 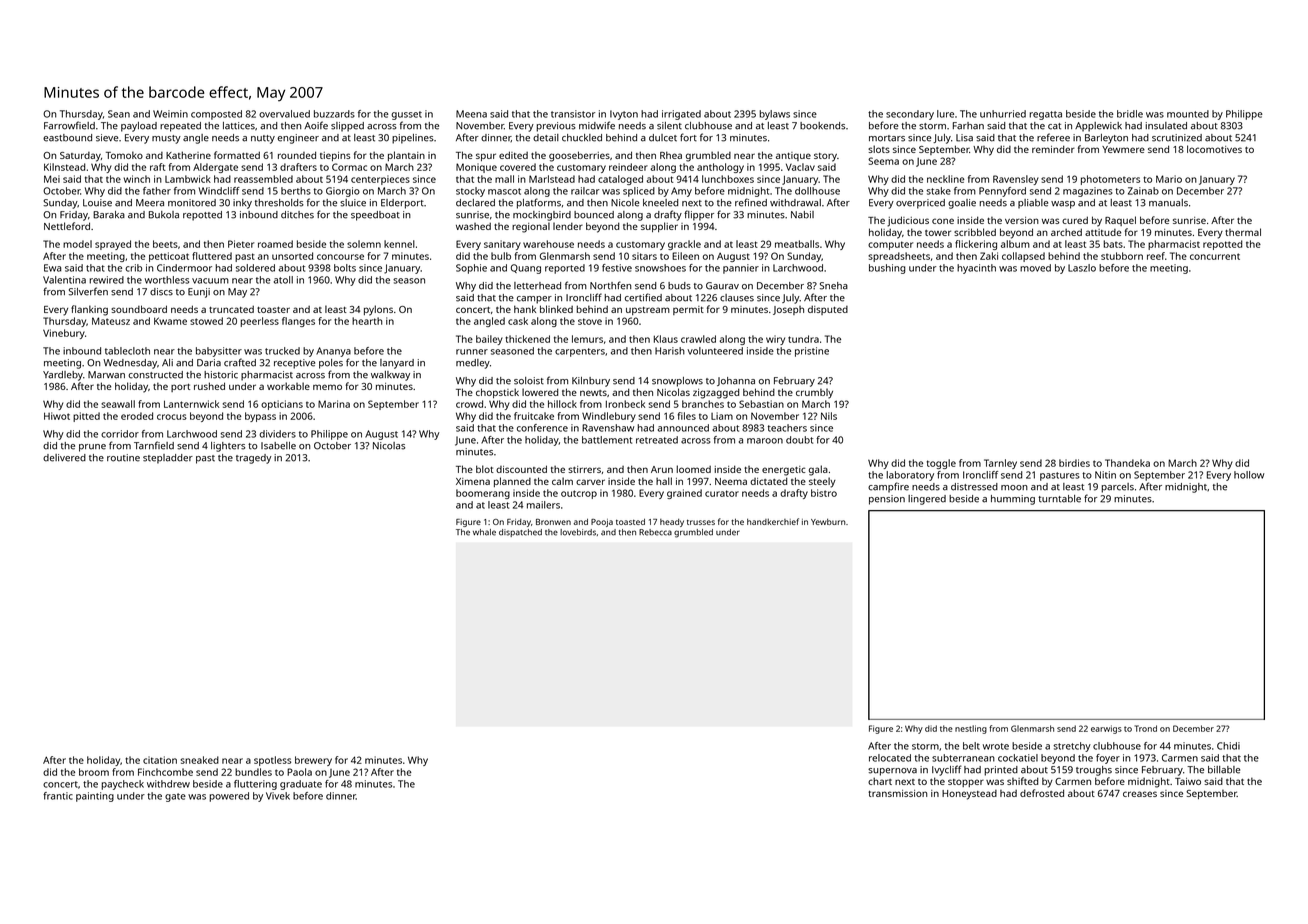 I want to click on mounted, so click(x=1188, y=114).
